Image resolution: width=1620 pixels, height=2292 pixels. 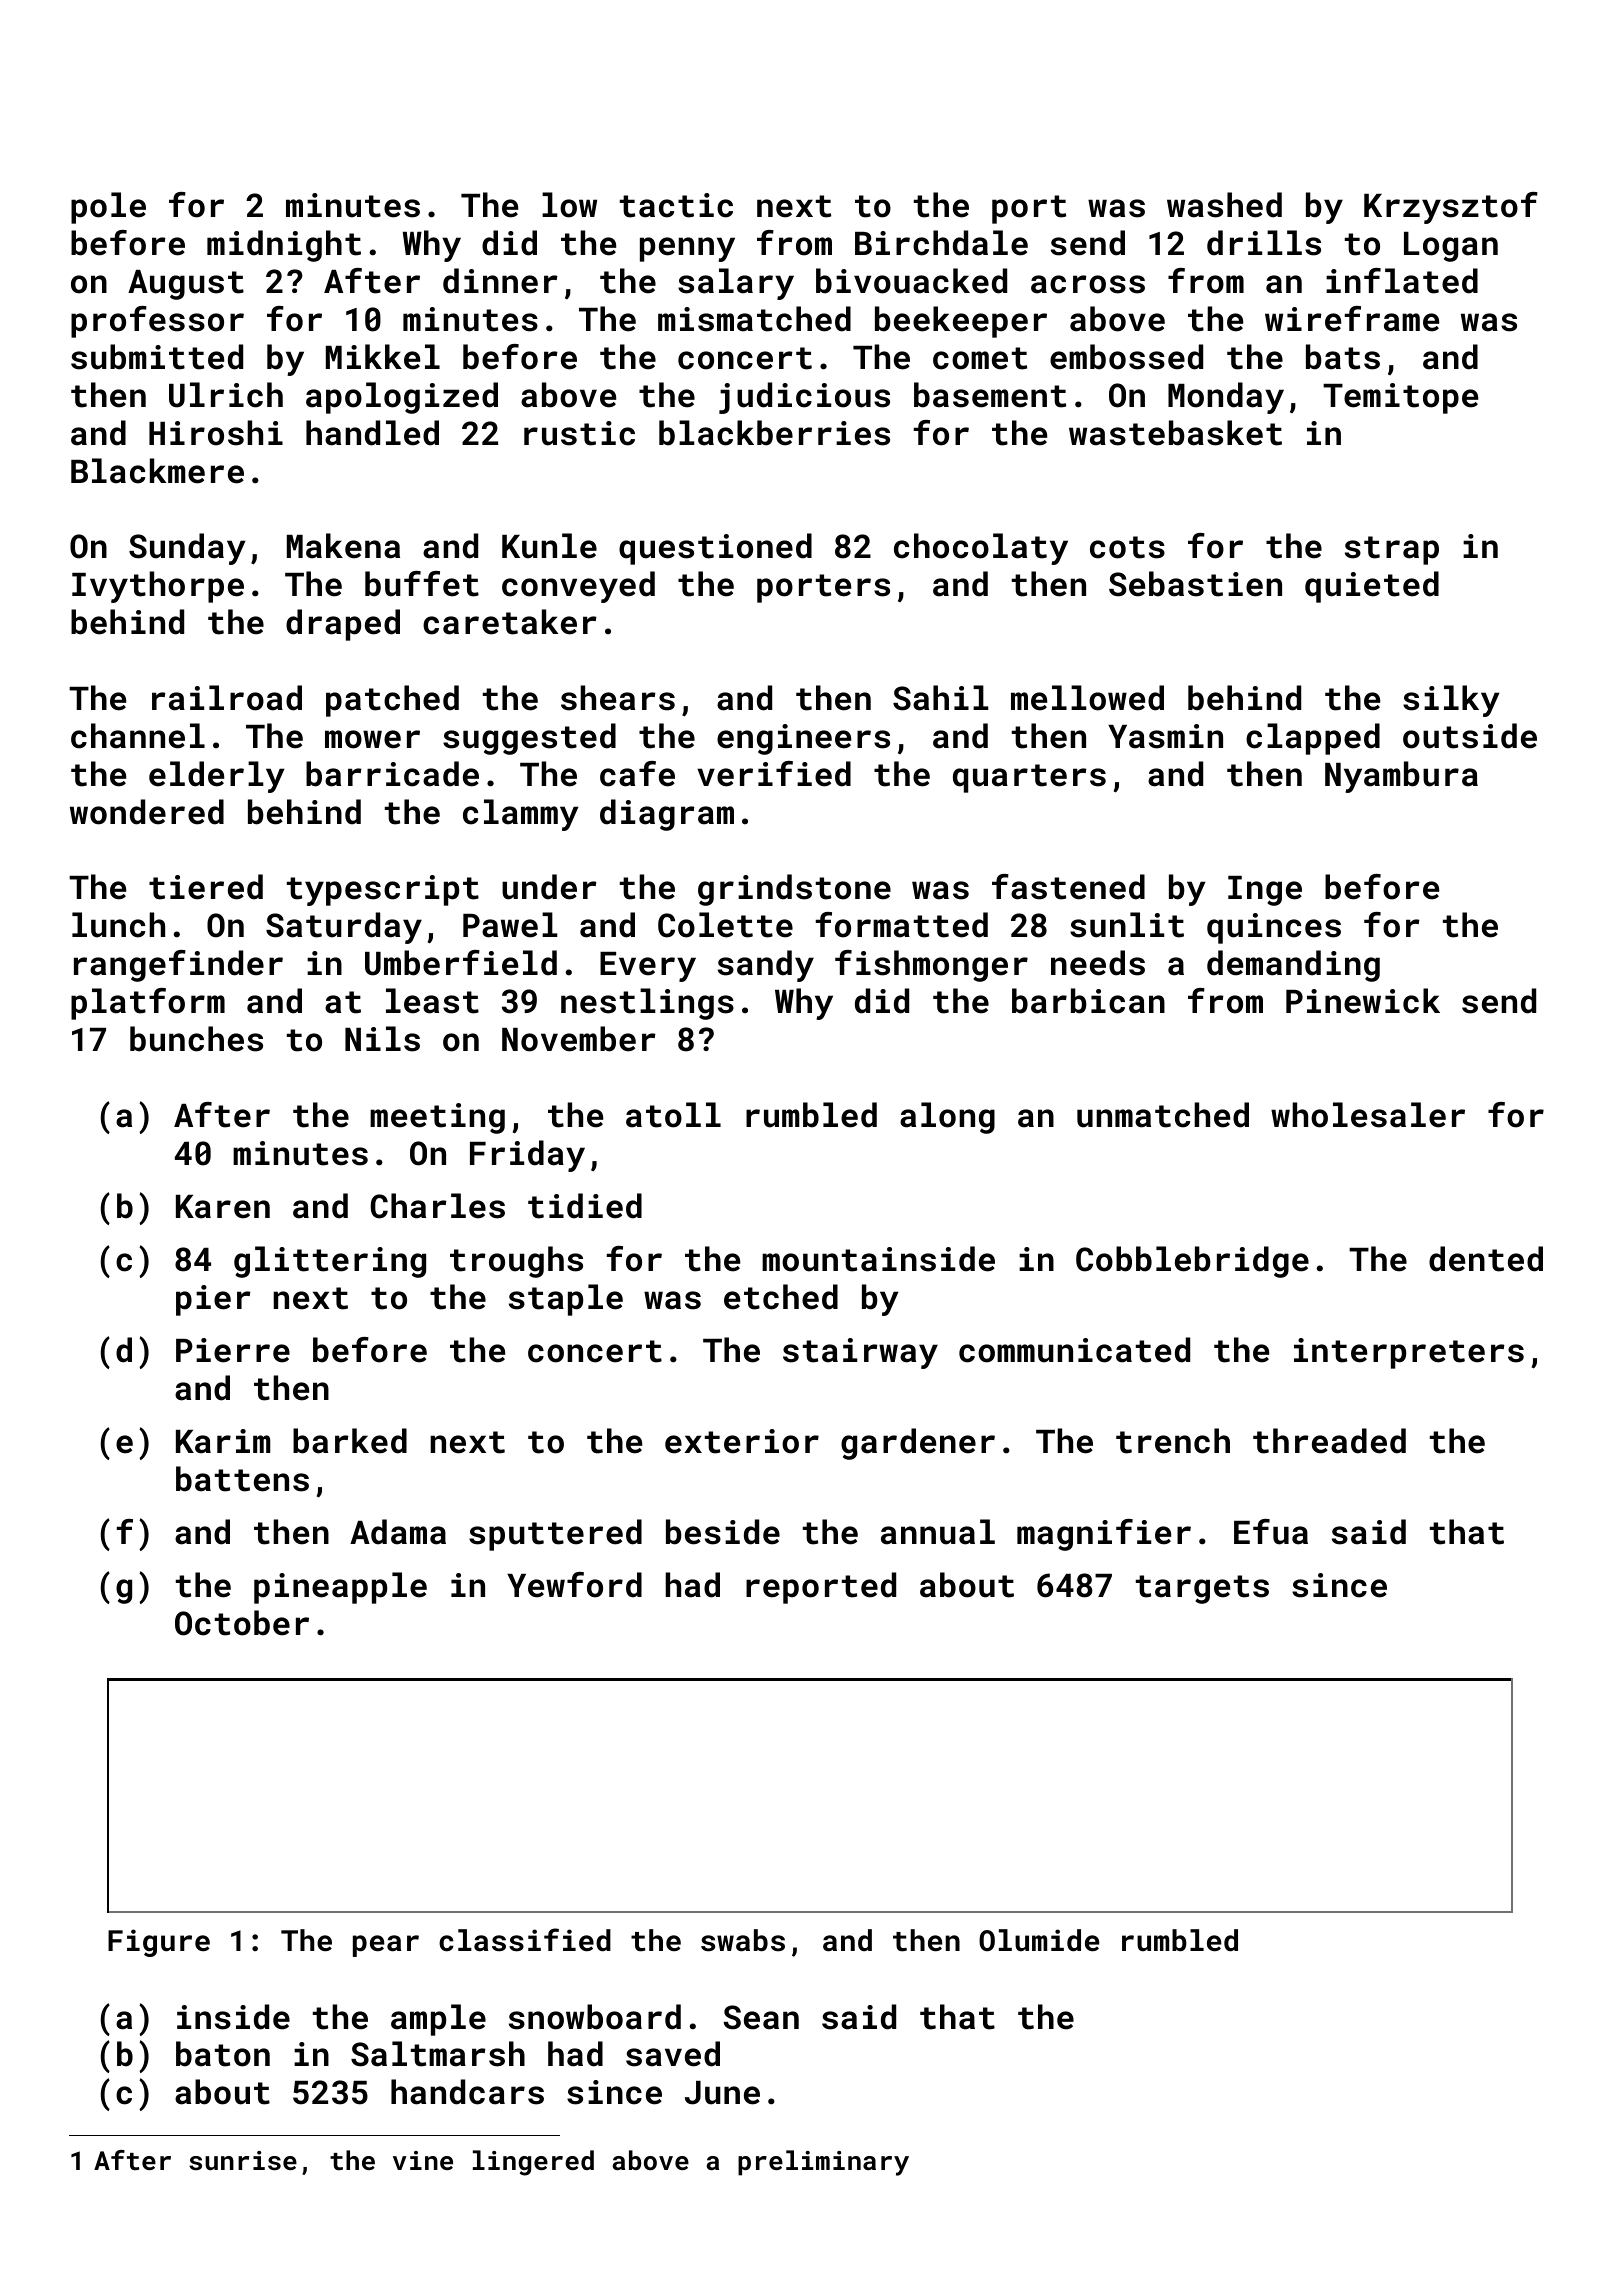 What do you see at coordinates (742, 1441) in the screenshot?
I see `exterior` at bounding box center [742, 1441].
